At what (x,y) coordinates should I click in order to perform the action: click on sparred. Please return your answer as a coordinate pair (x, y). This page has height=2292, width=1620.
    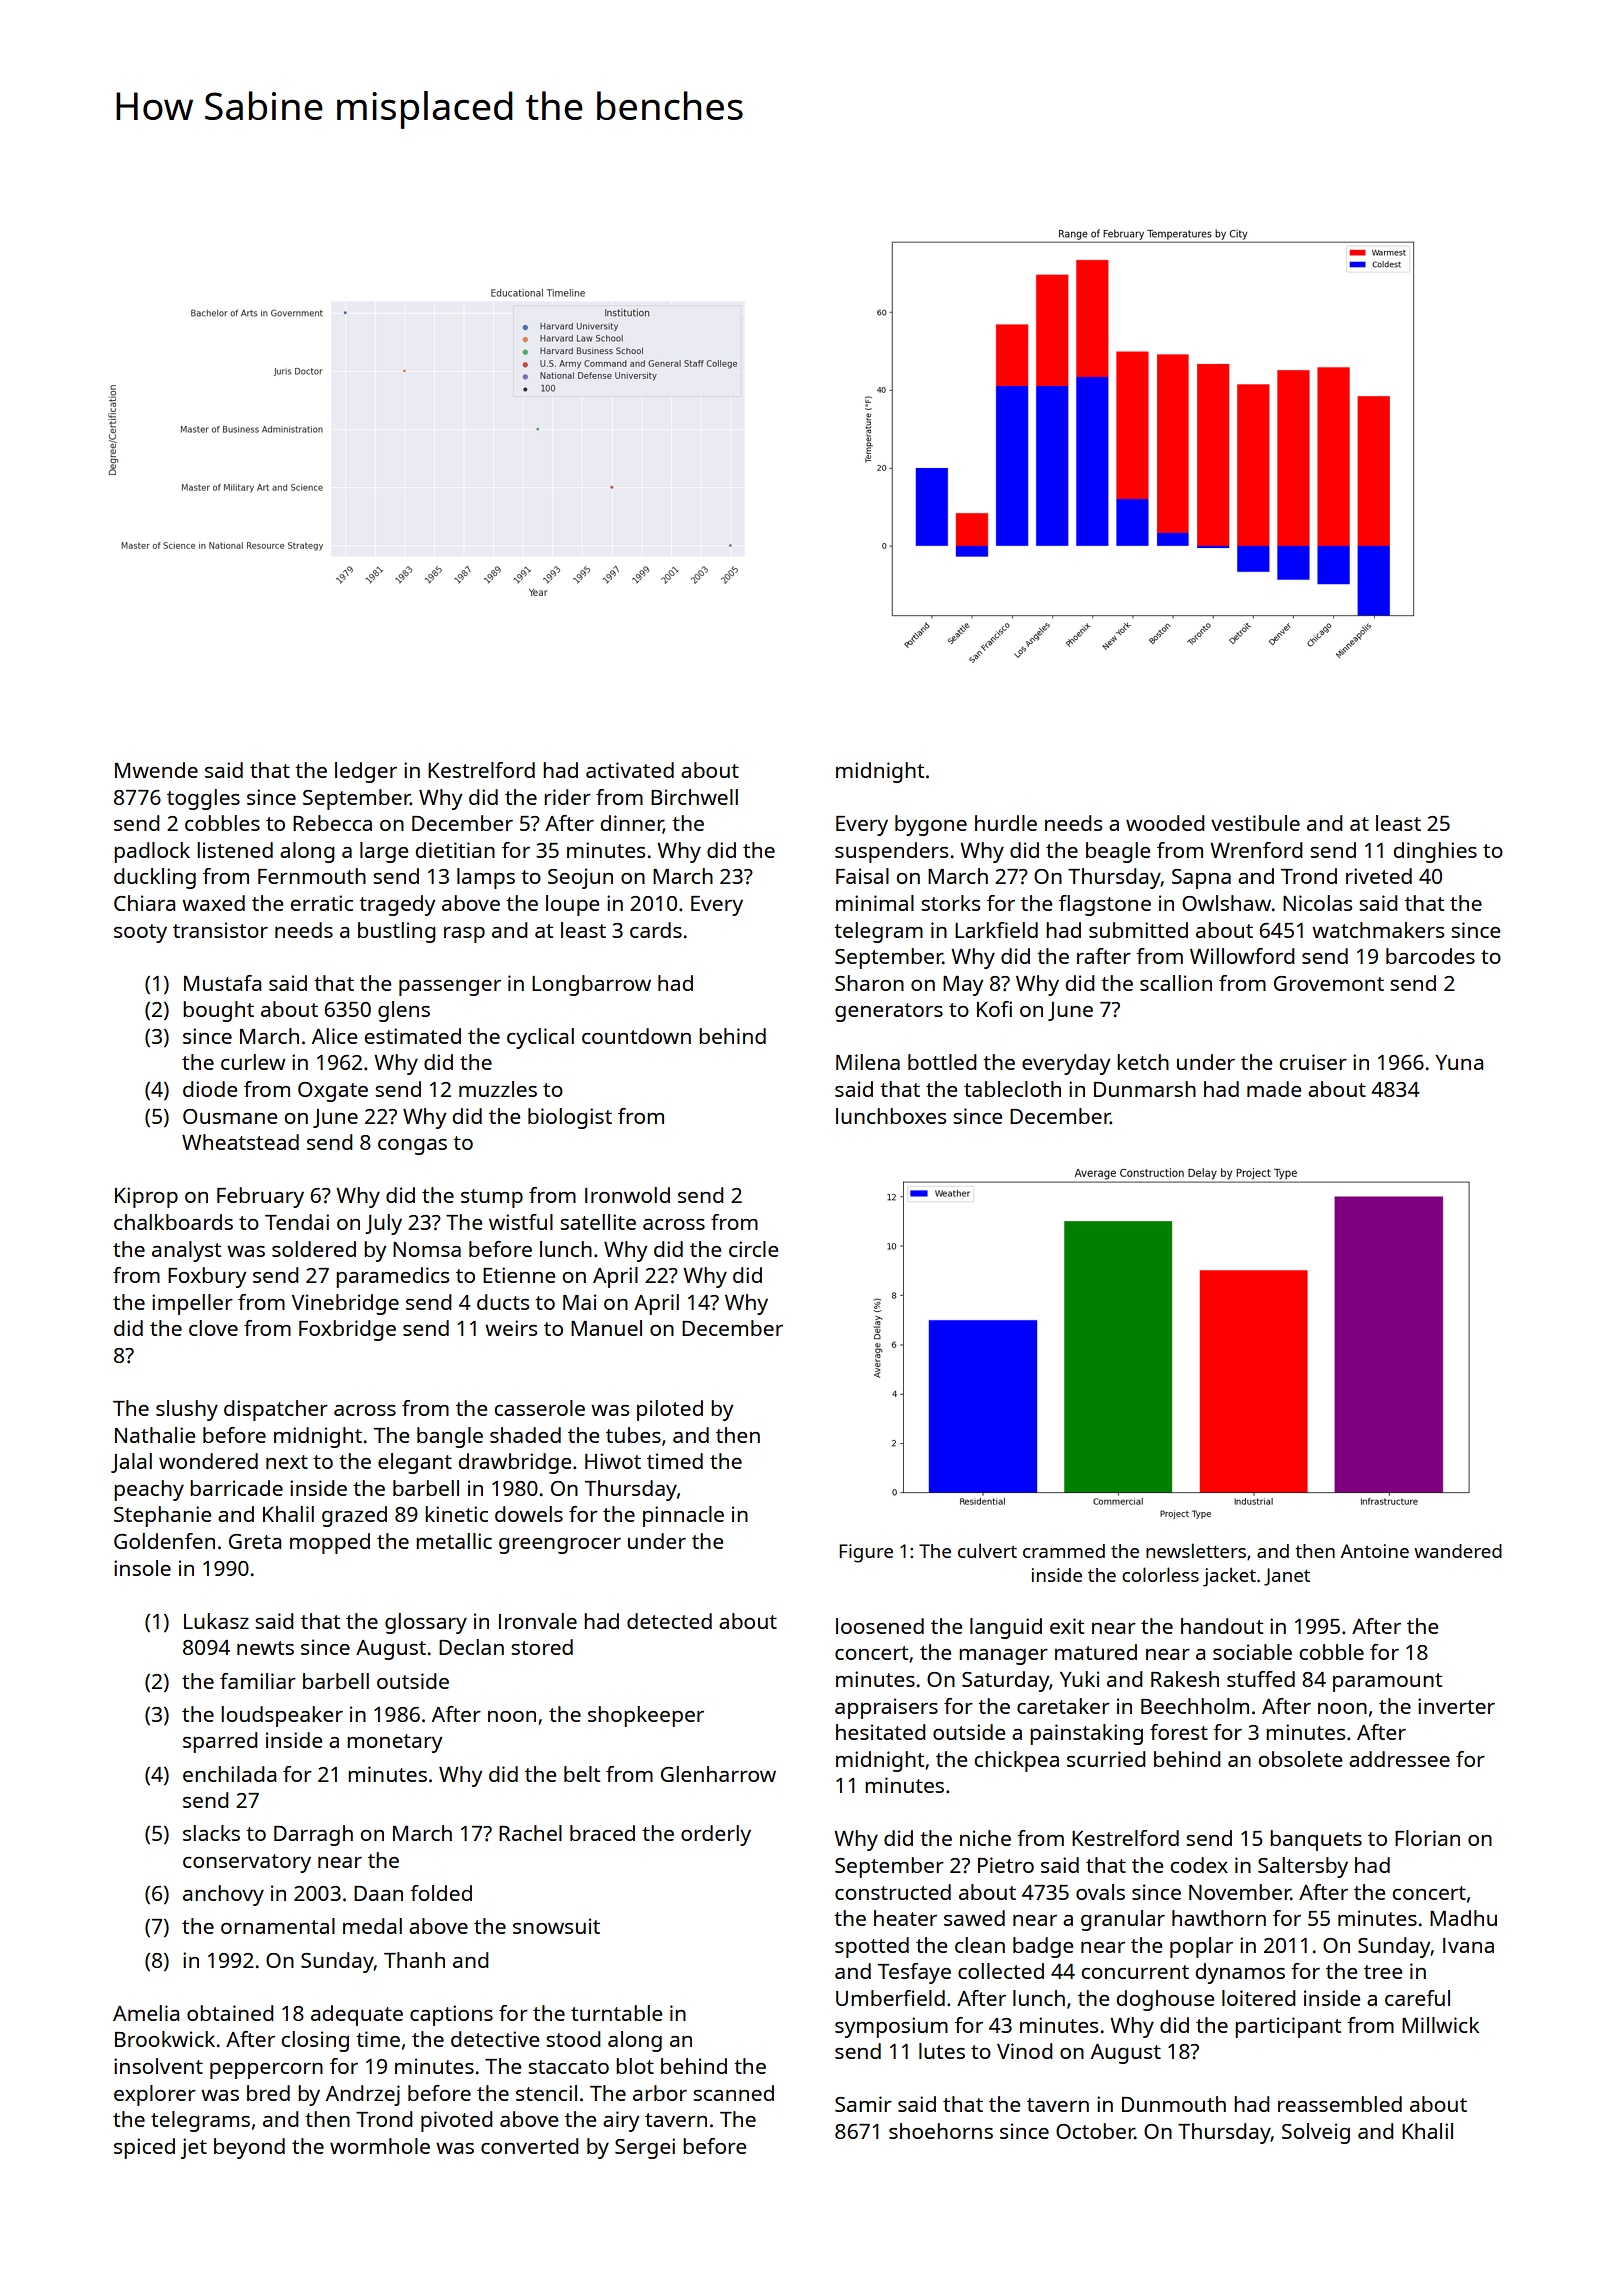
    Looking at the image, I should click on (220, 1742).
